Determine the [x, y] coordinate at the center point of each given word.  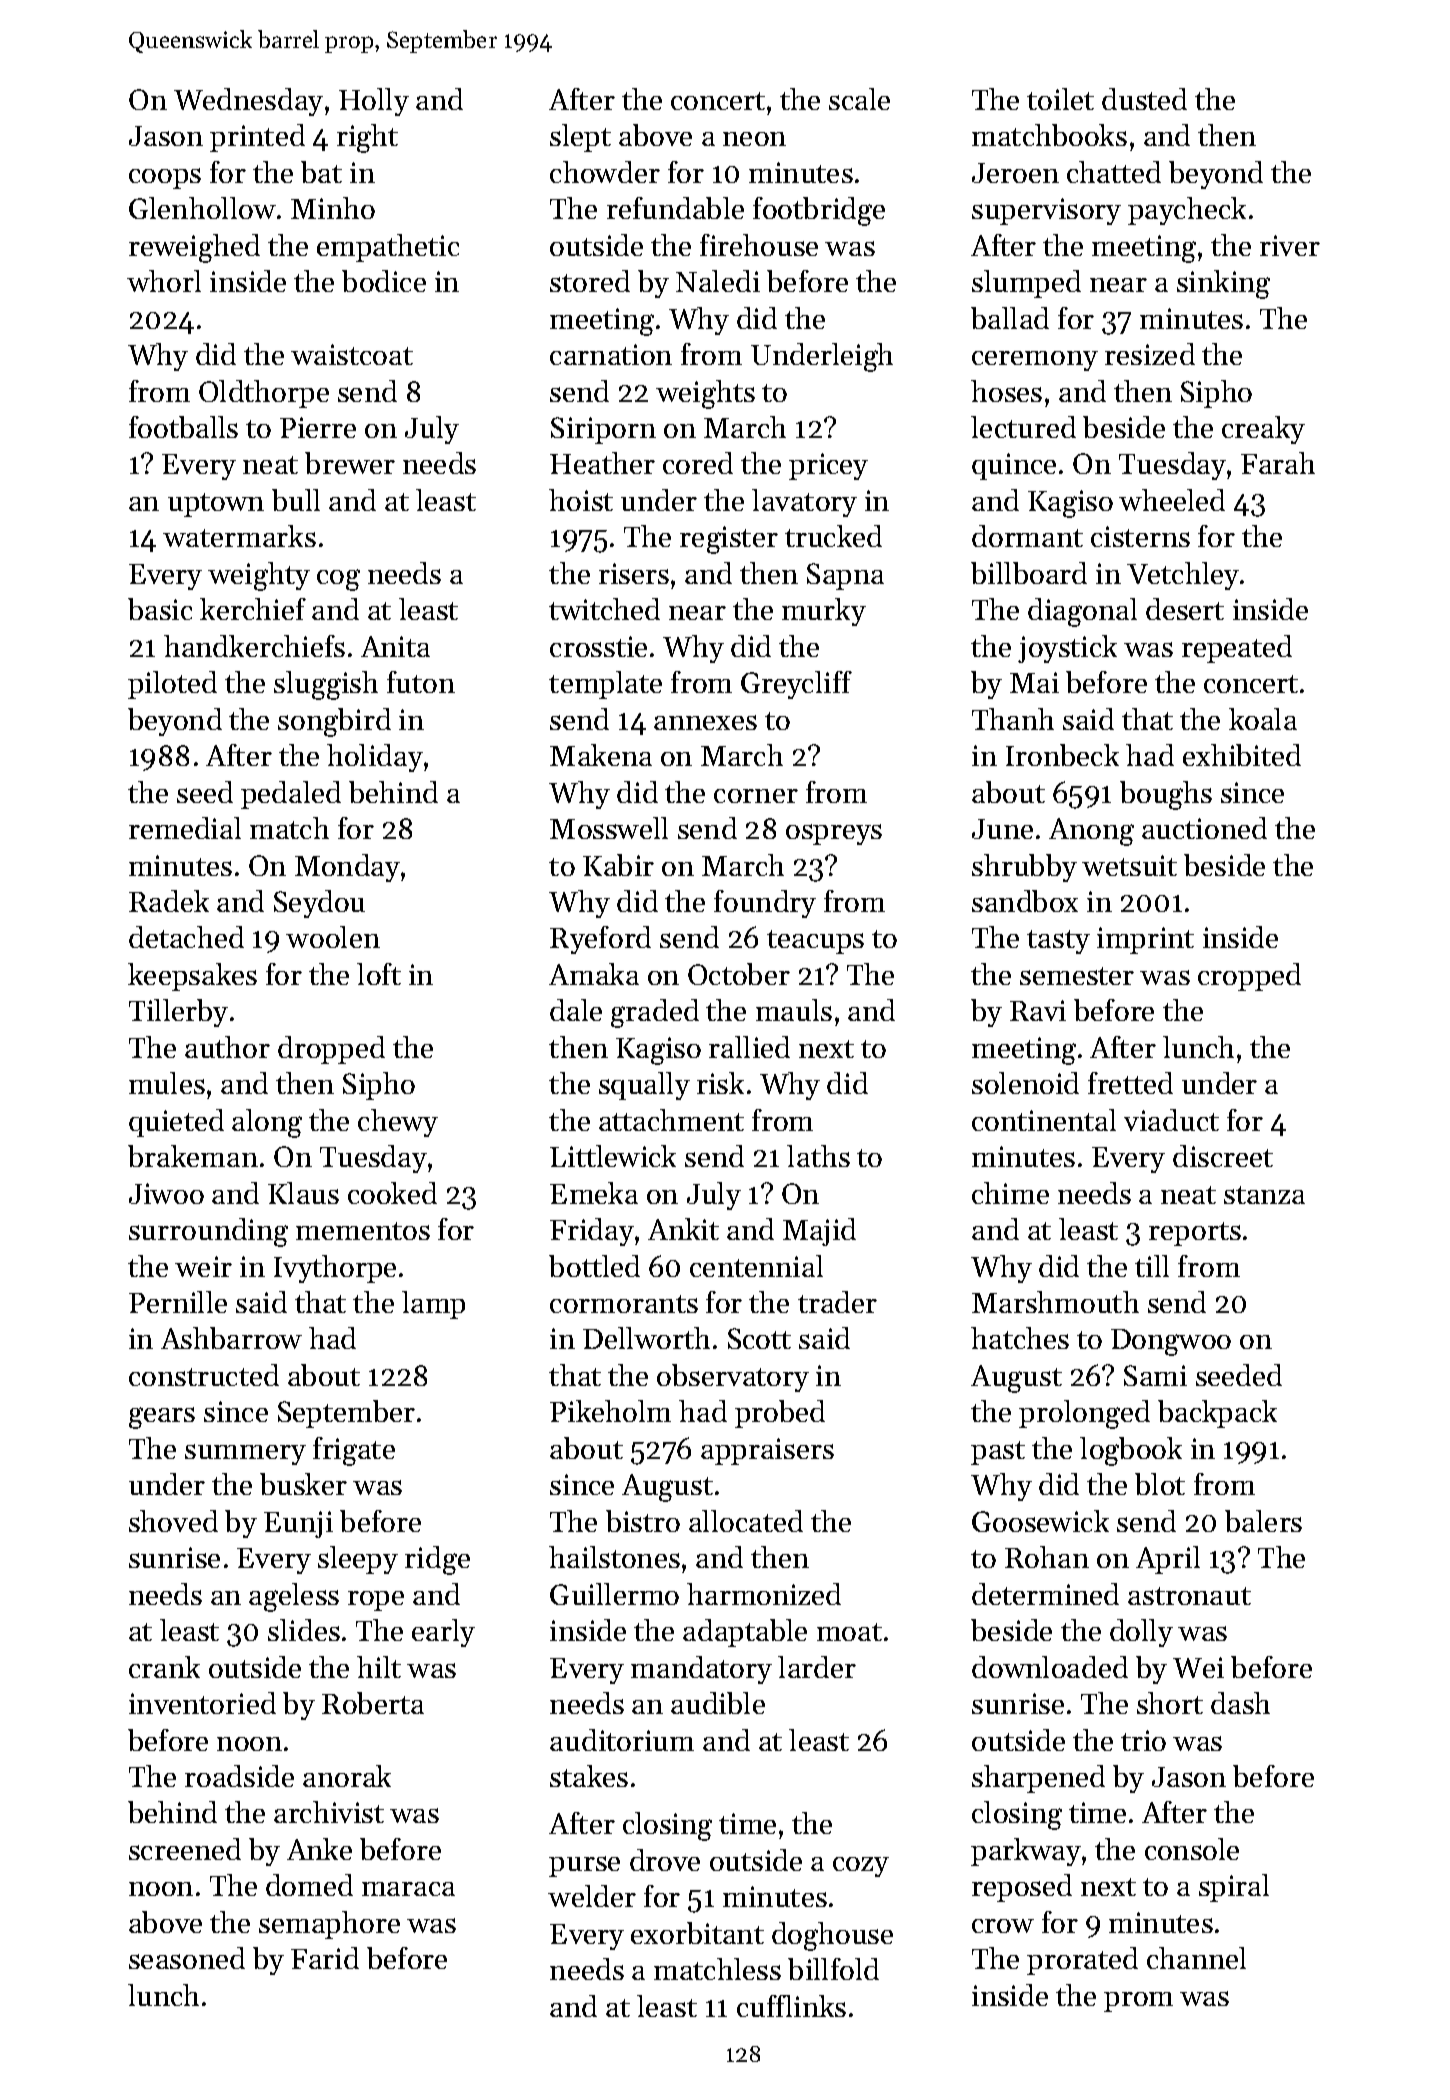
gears [162, 1418]
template [605, 685]
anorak [347, 1776]
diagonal [1082, 612]
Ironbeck [1062, 755]
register [729, 540]
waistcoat [352, 354]
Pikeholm [610, 1411]
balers [1263, 1521]
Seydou [319, 904]
